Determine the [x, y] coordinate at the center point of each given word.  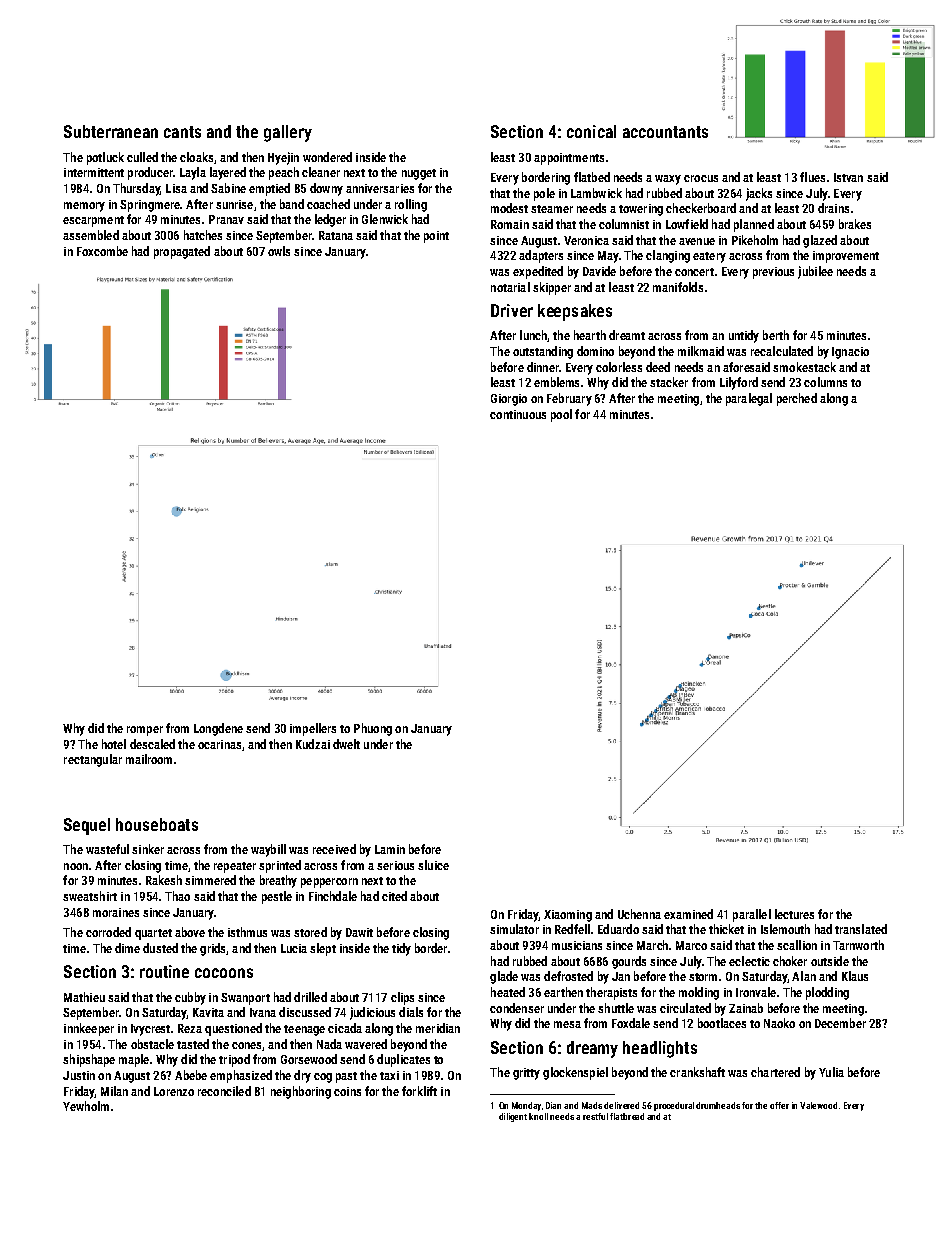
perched [797, 399]
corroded [108, 932]
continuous [518, 414]
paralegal [749, 399]
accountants [665, 132]
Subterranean [111, 131]
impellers [313, 729]
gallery [288, 133]
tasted [193, 1044]
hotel [114, 744]
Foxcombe [102, 251]
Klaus [855, 976]
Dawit [359, 932]
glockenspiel [575, 1073]
